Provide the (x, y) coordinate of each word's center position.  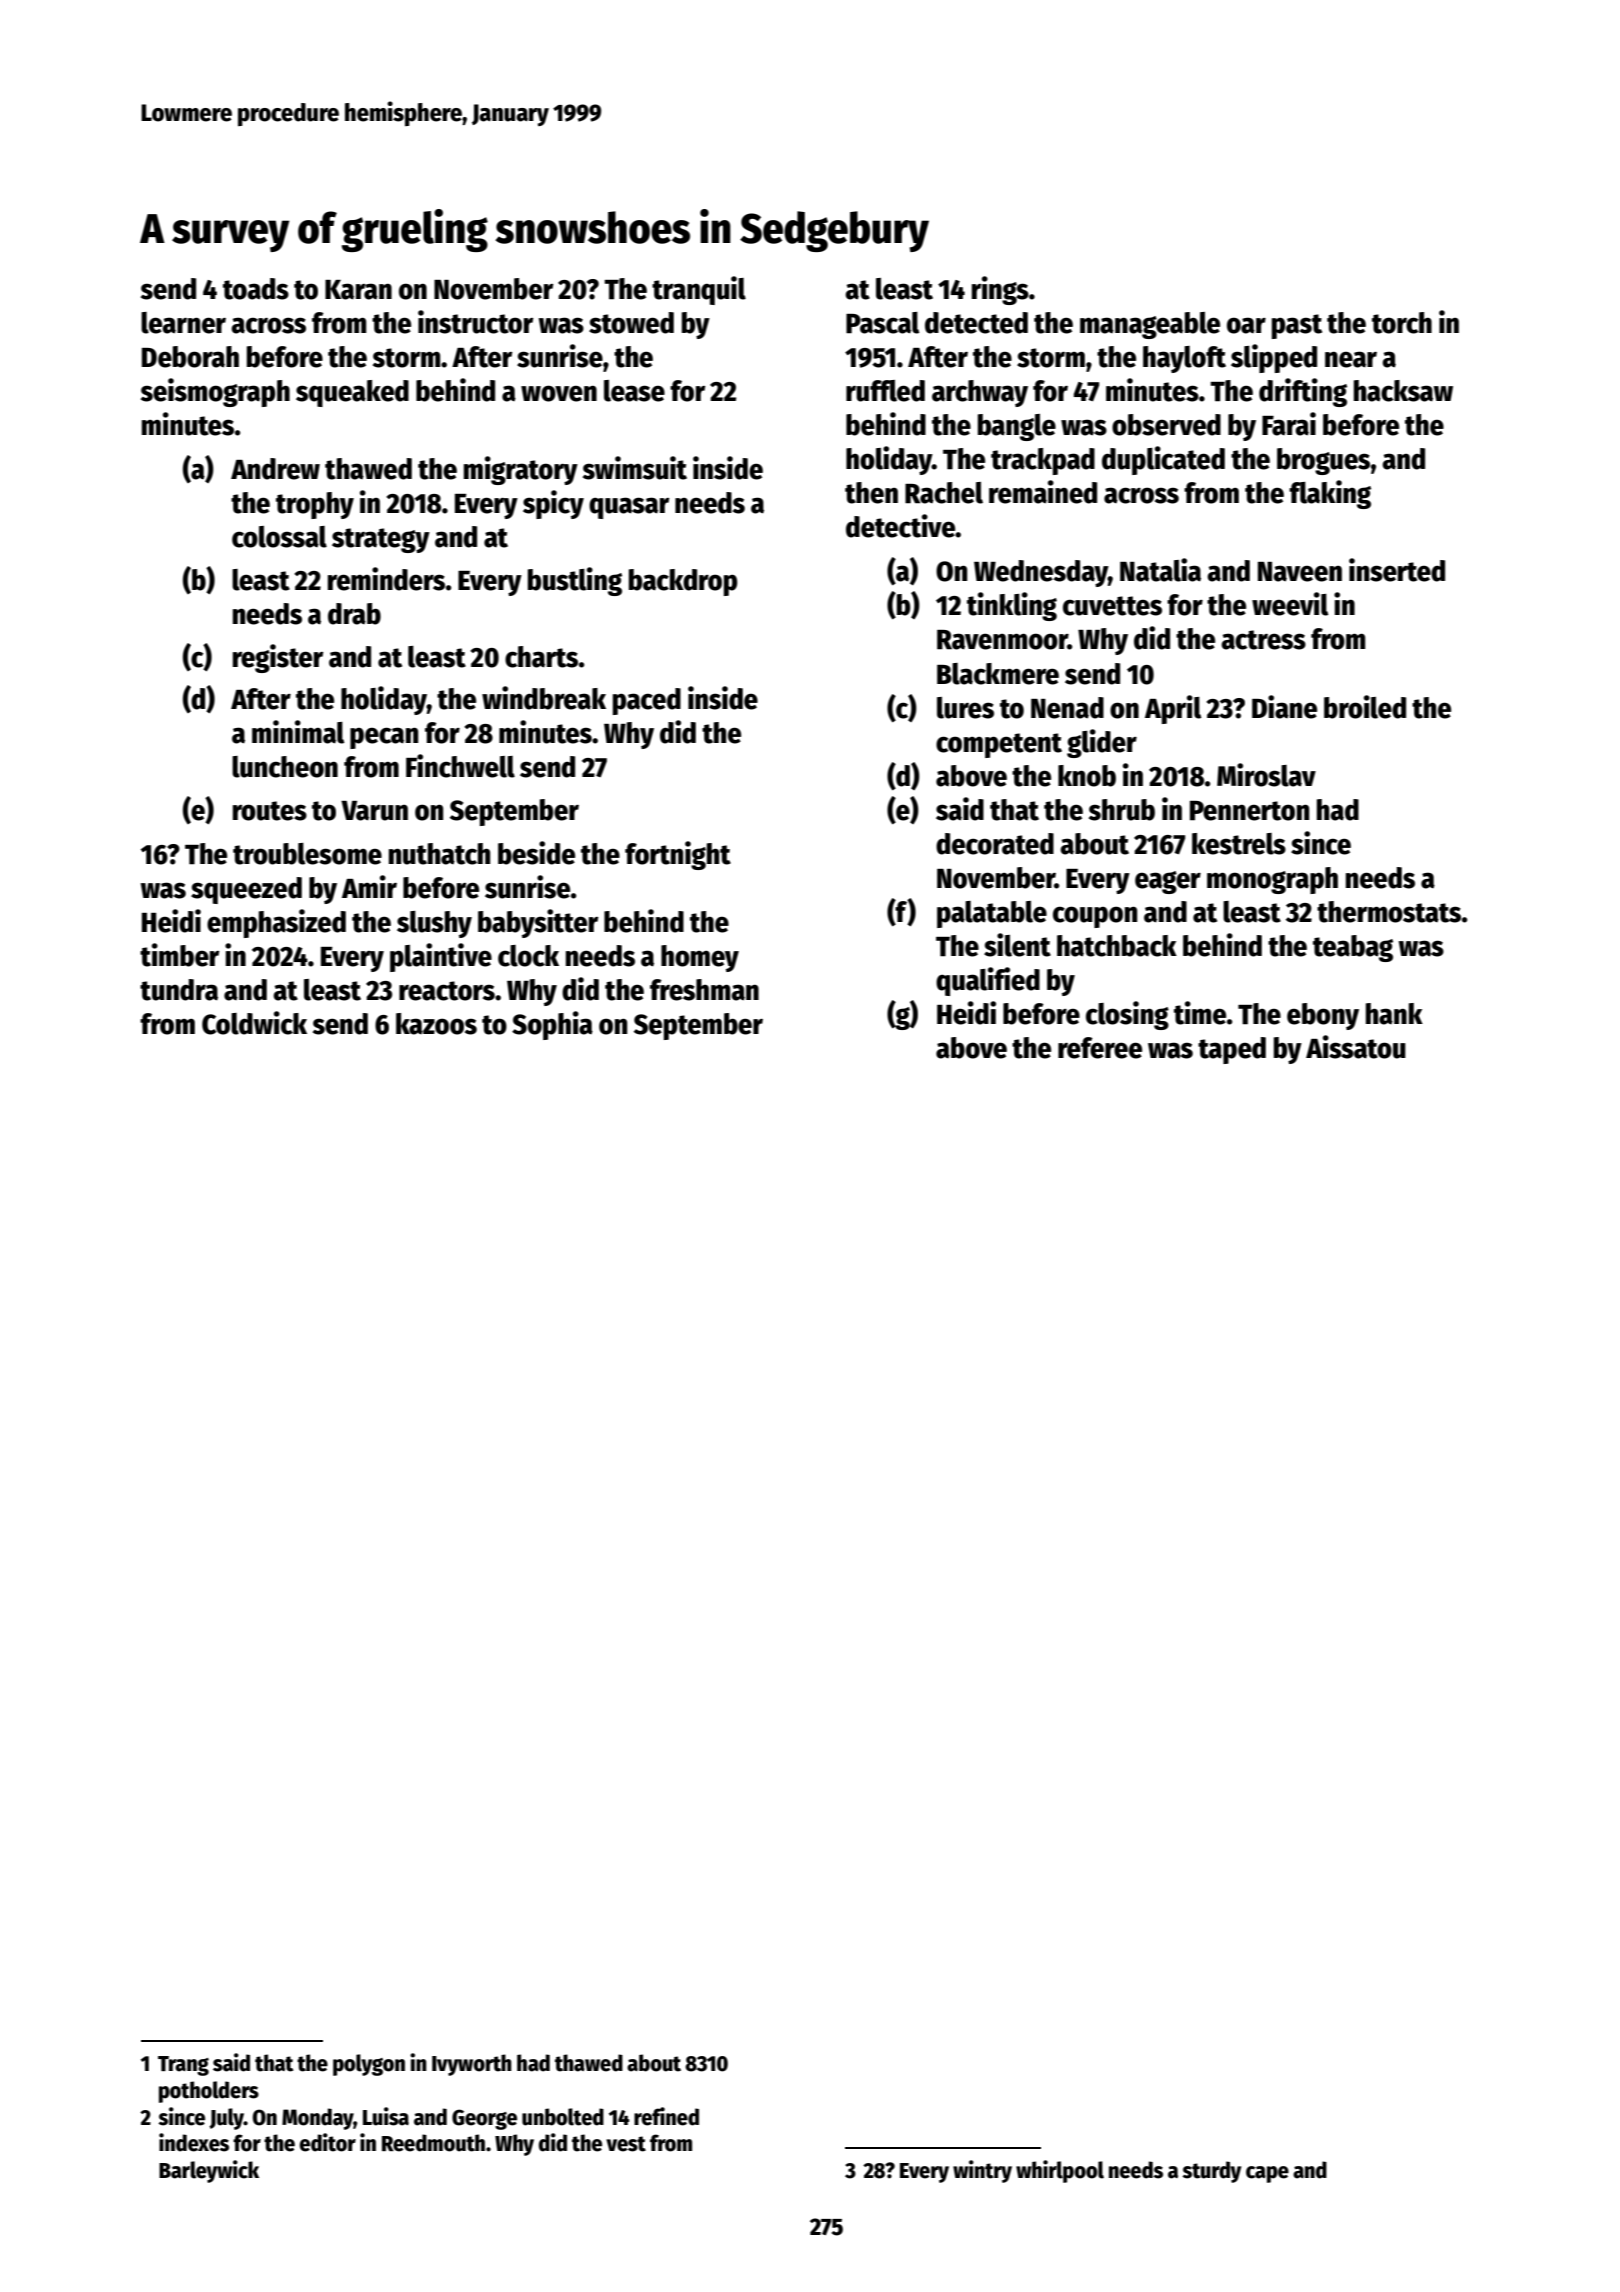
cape (1267, 2174)
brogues (1323, 461)
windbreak (544, 698)
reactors (447, 991)
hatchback (1117, 946)
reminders (386, 579)
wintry (982, 2171)
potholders (209, 2092)
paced (647, 701)
